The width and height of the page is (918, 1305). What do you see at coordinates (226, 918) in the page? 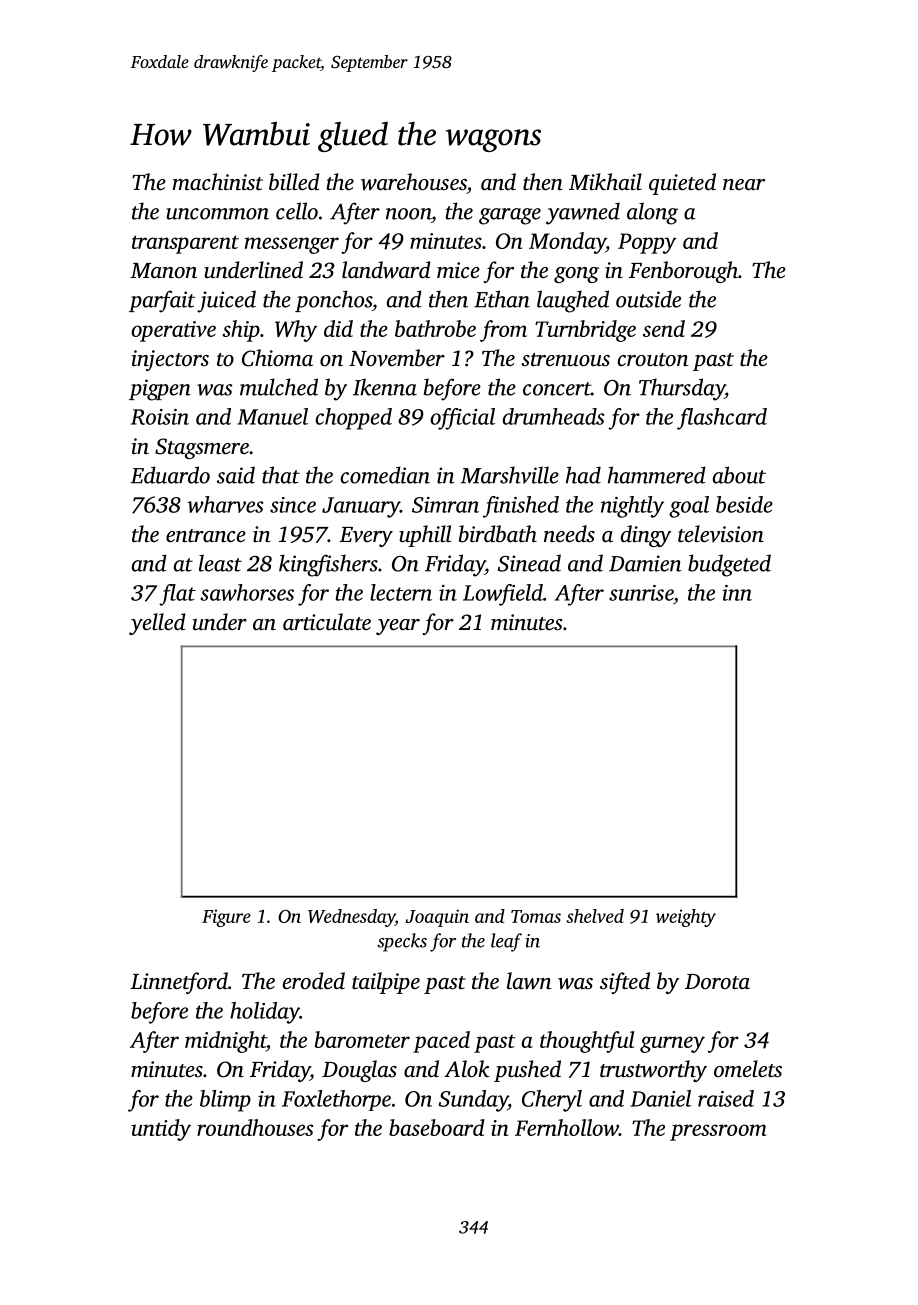
I see `Figure` at bounding box center [226, 918].
